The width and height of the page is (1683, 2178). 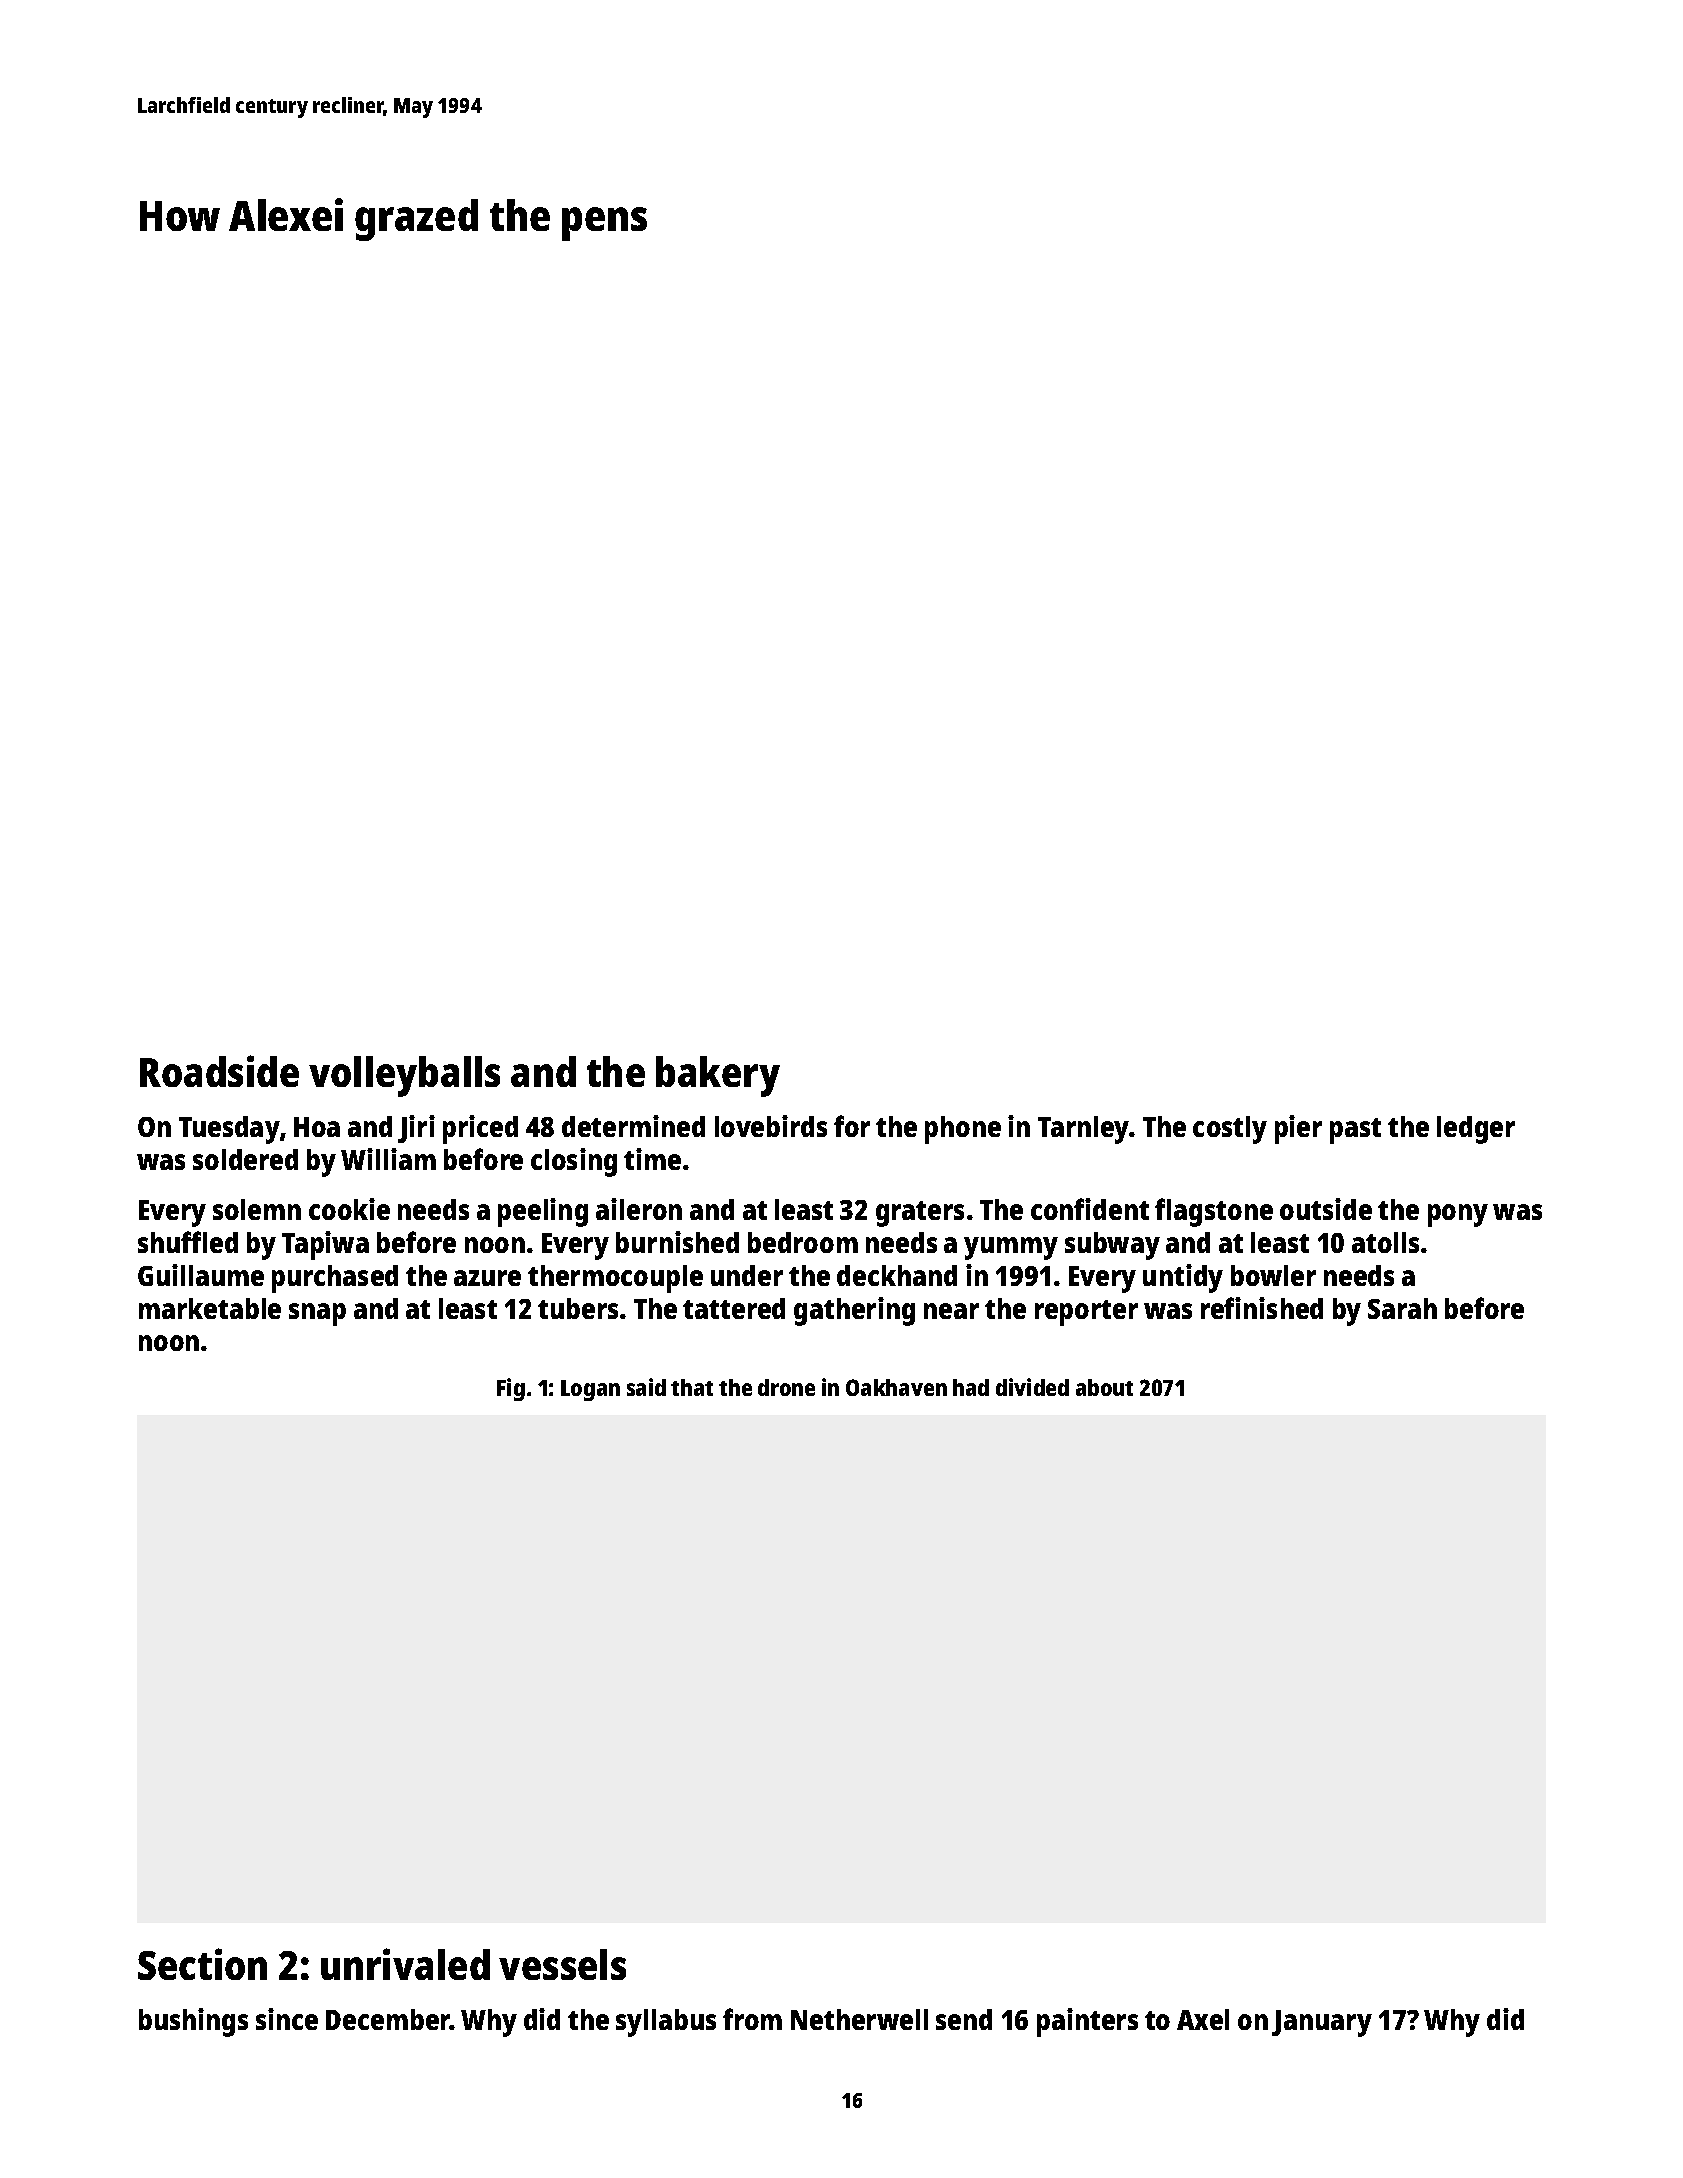 What do you see at coordinates (193, 2022) in the page?
I see `bushings` at bounding box center [193, 2022].
